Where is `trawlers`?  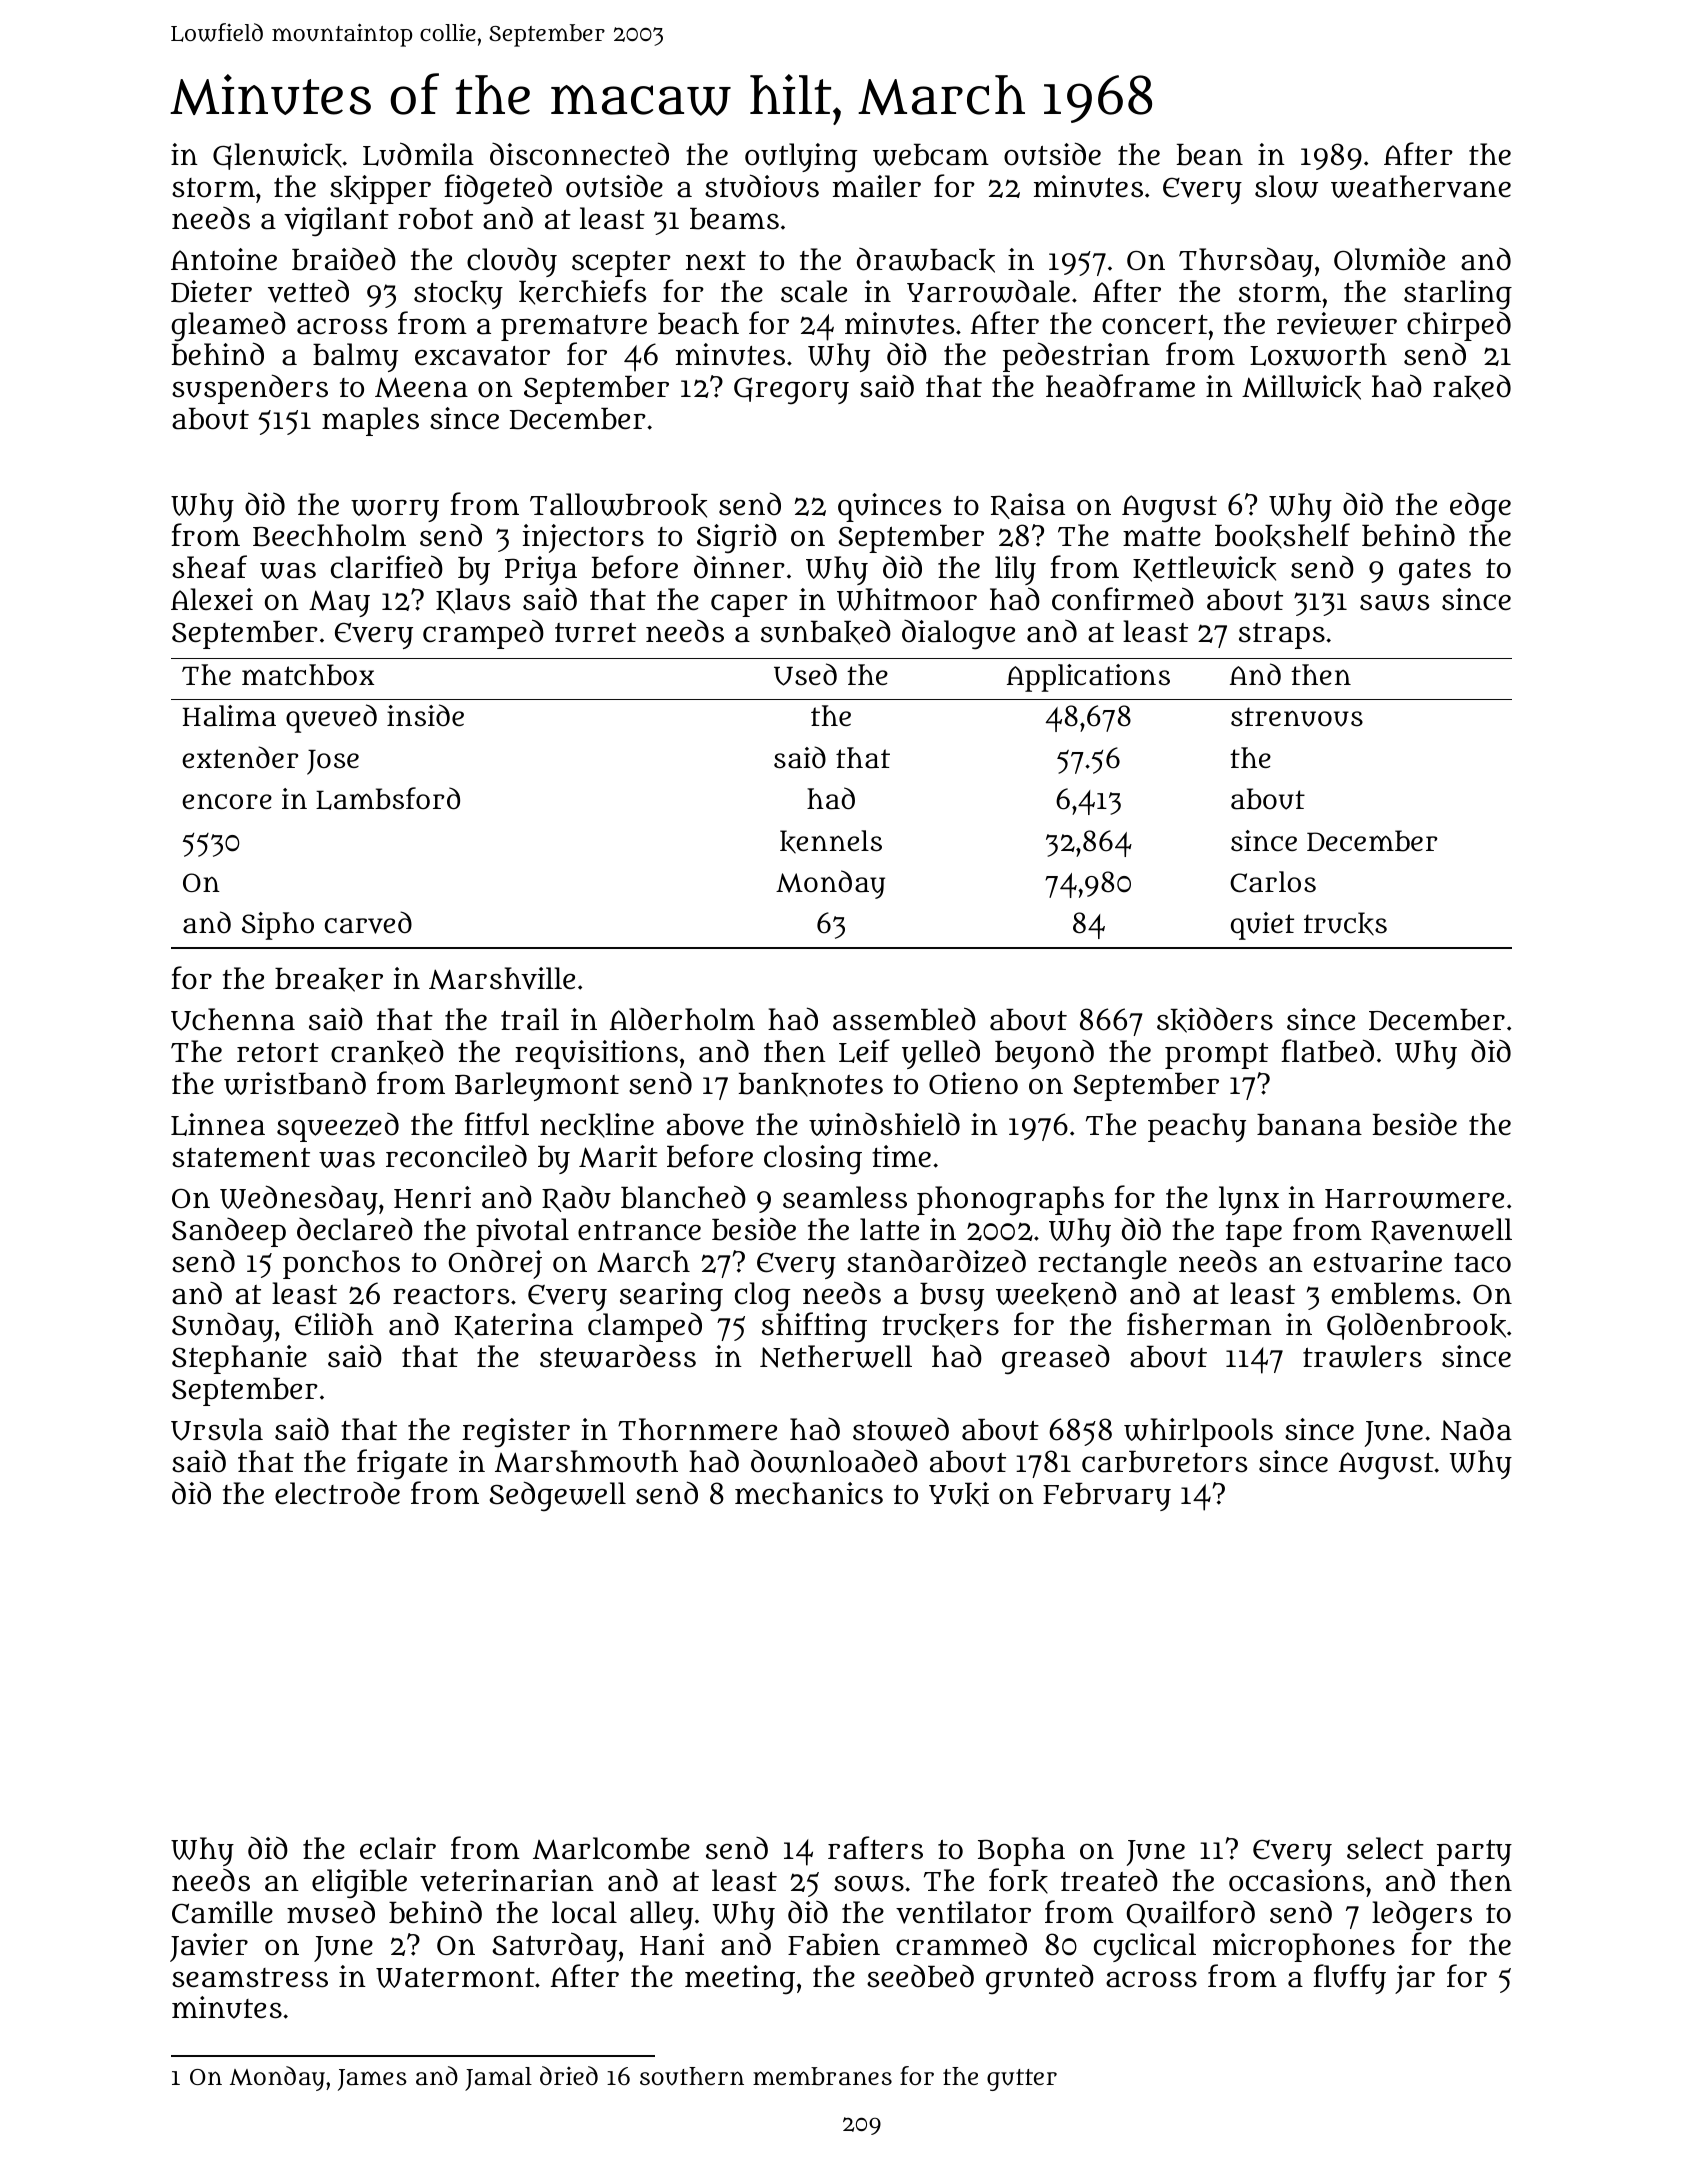 trawlers is located at coordinates (1362, 1356).
